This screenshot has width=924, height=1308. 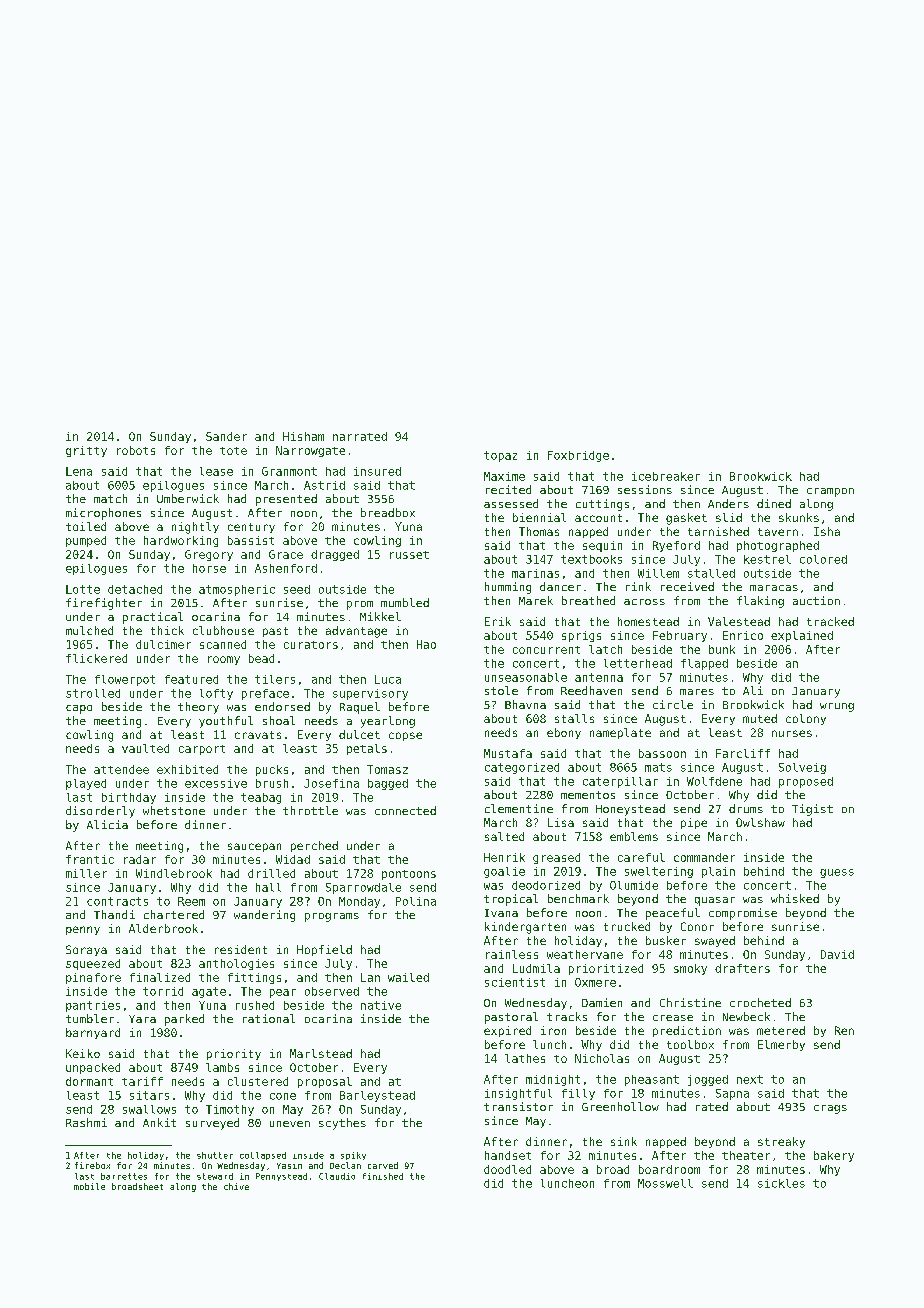 What do you see at coordinates (129, 798) in the screenshot?
I see `birthday` at bounding box center [129, 798].
